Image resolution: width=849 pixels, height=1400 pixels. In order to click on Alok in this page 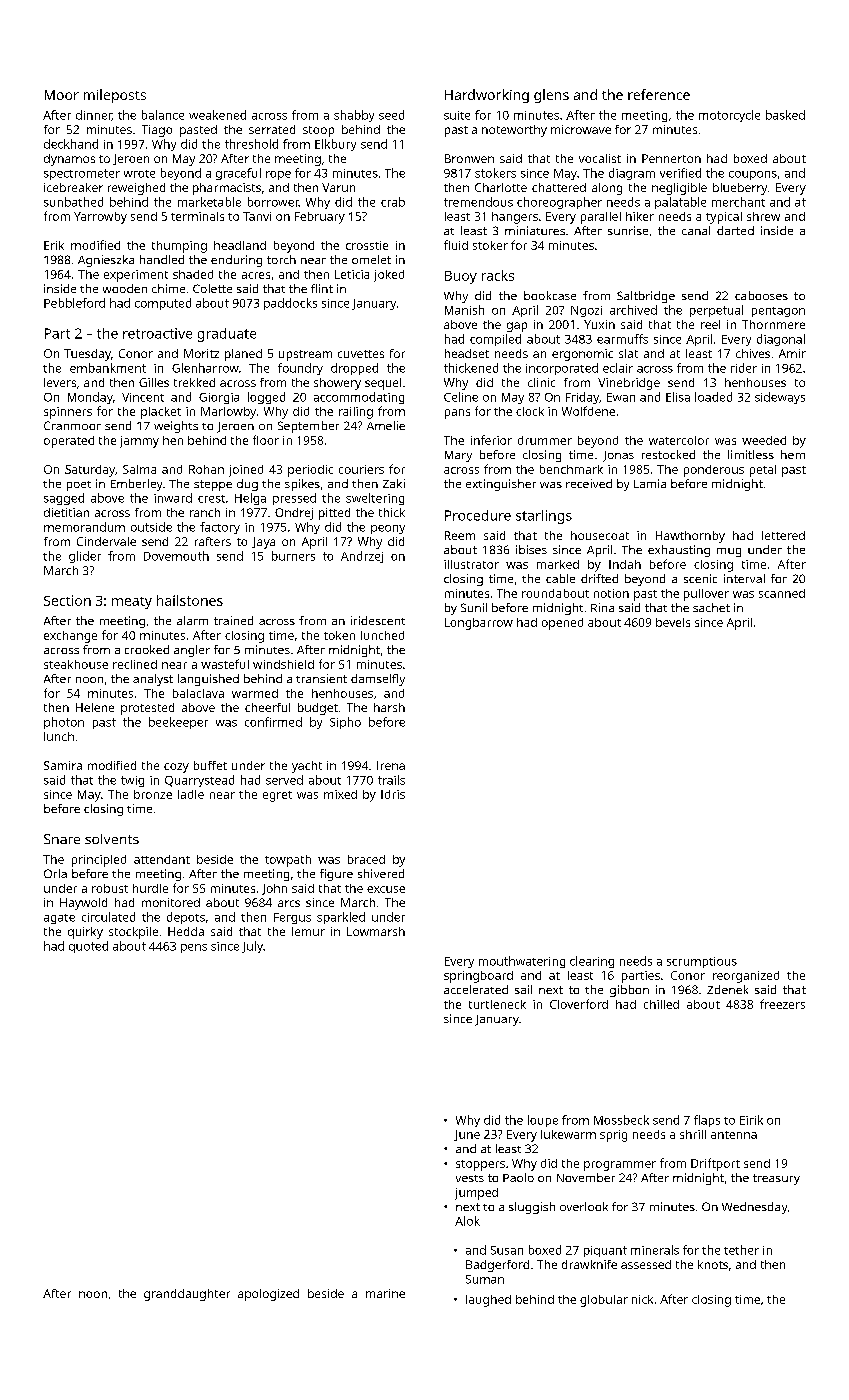, I will do `click(467, 1221)`.
